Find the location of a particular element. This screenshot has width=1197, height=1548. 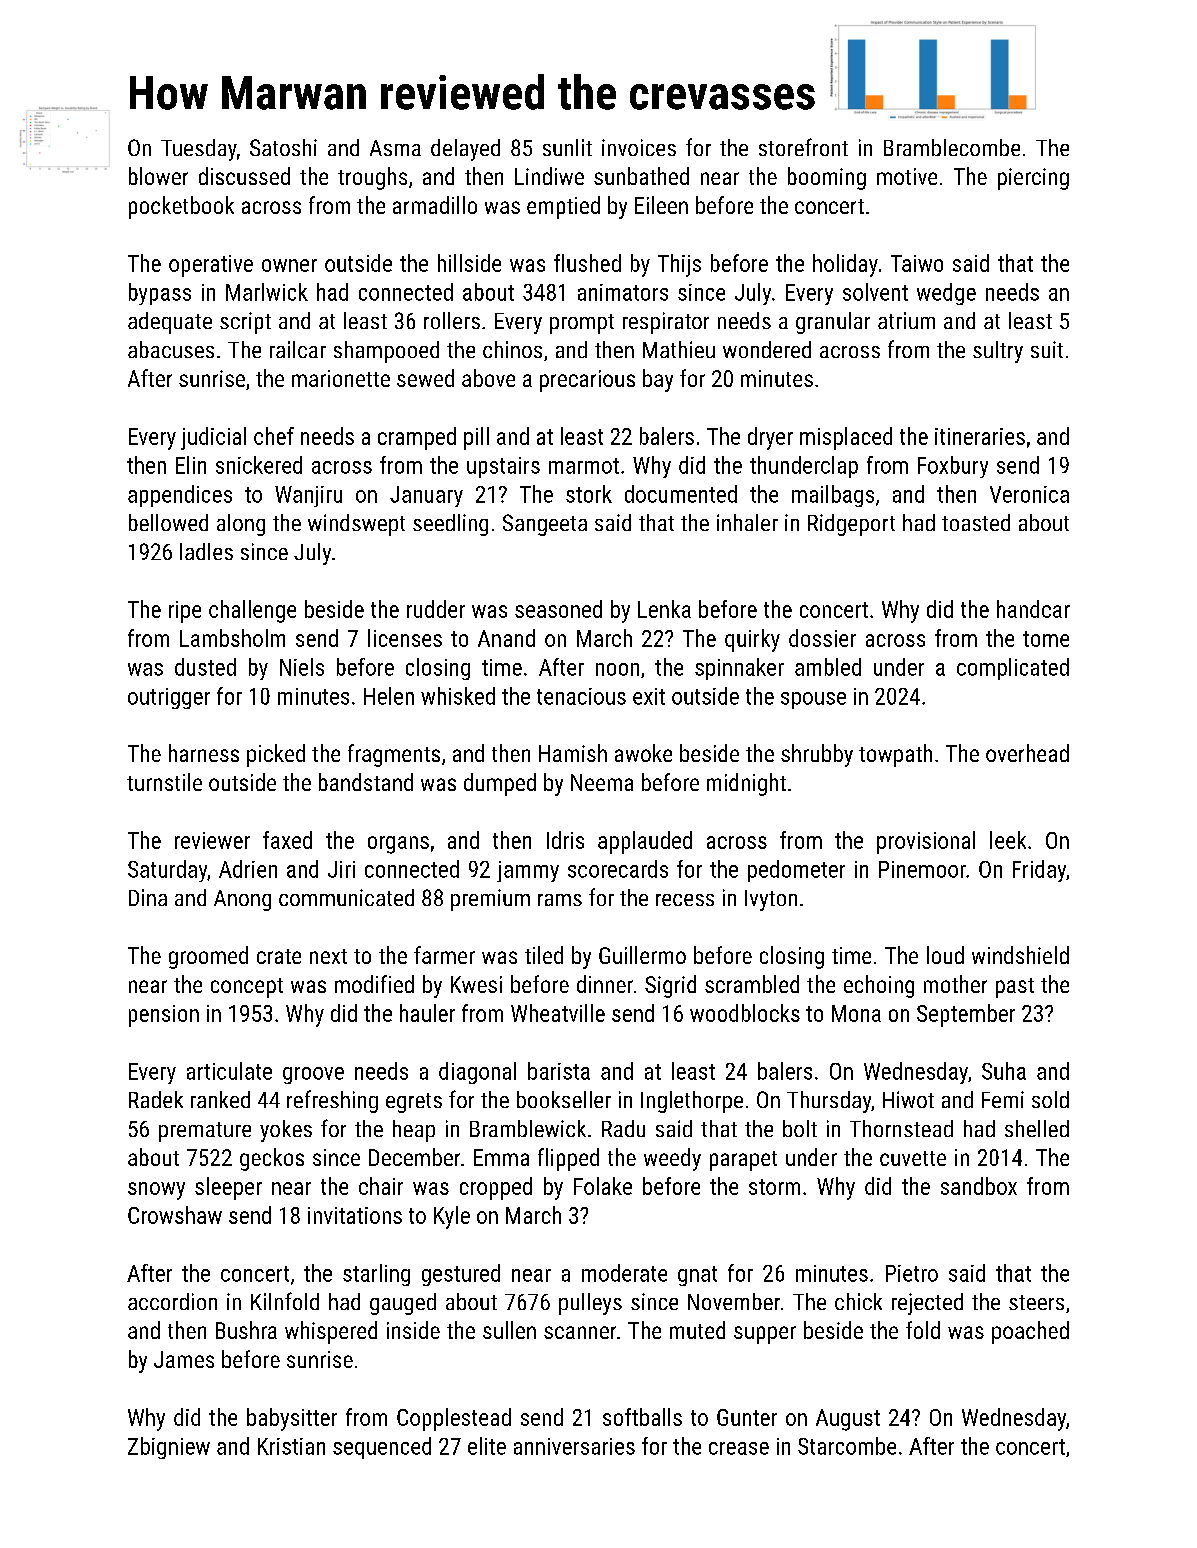

Guillermo is located at coordinates (642, 955).
